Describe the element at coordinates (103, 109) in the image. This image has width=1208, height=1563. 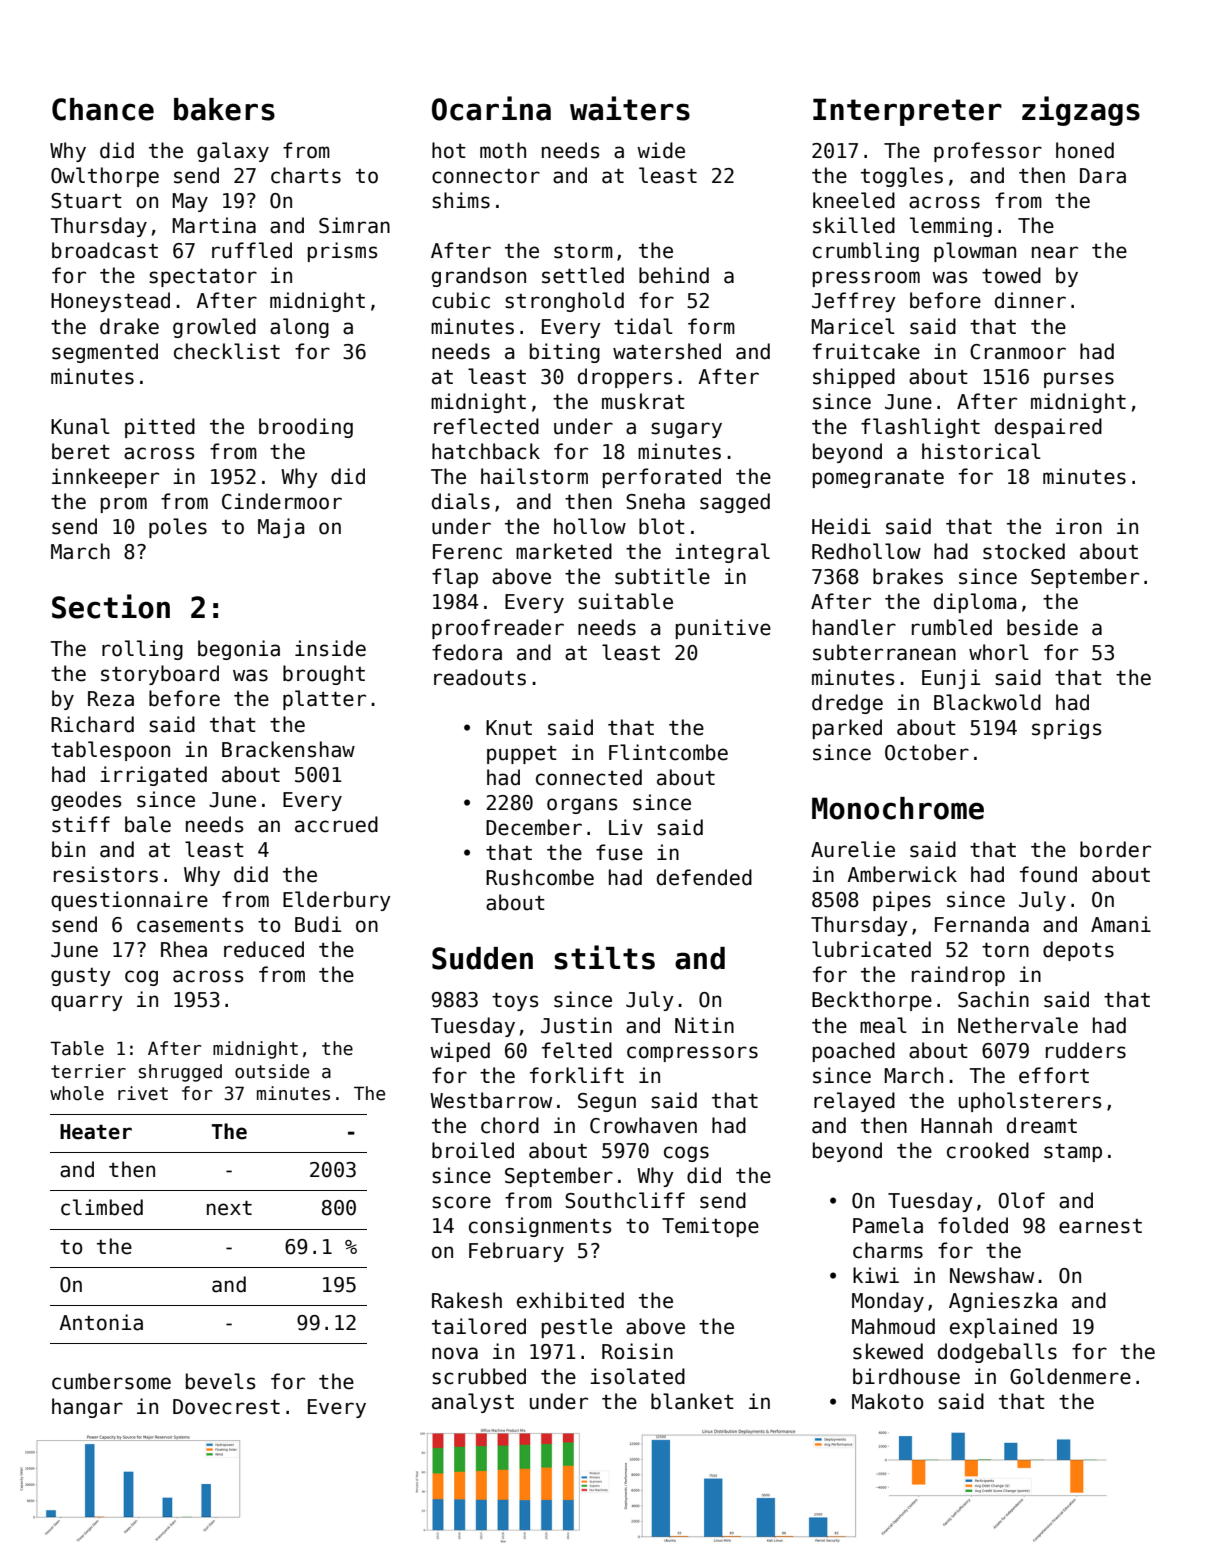
I see `Chance` at that location.
